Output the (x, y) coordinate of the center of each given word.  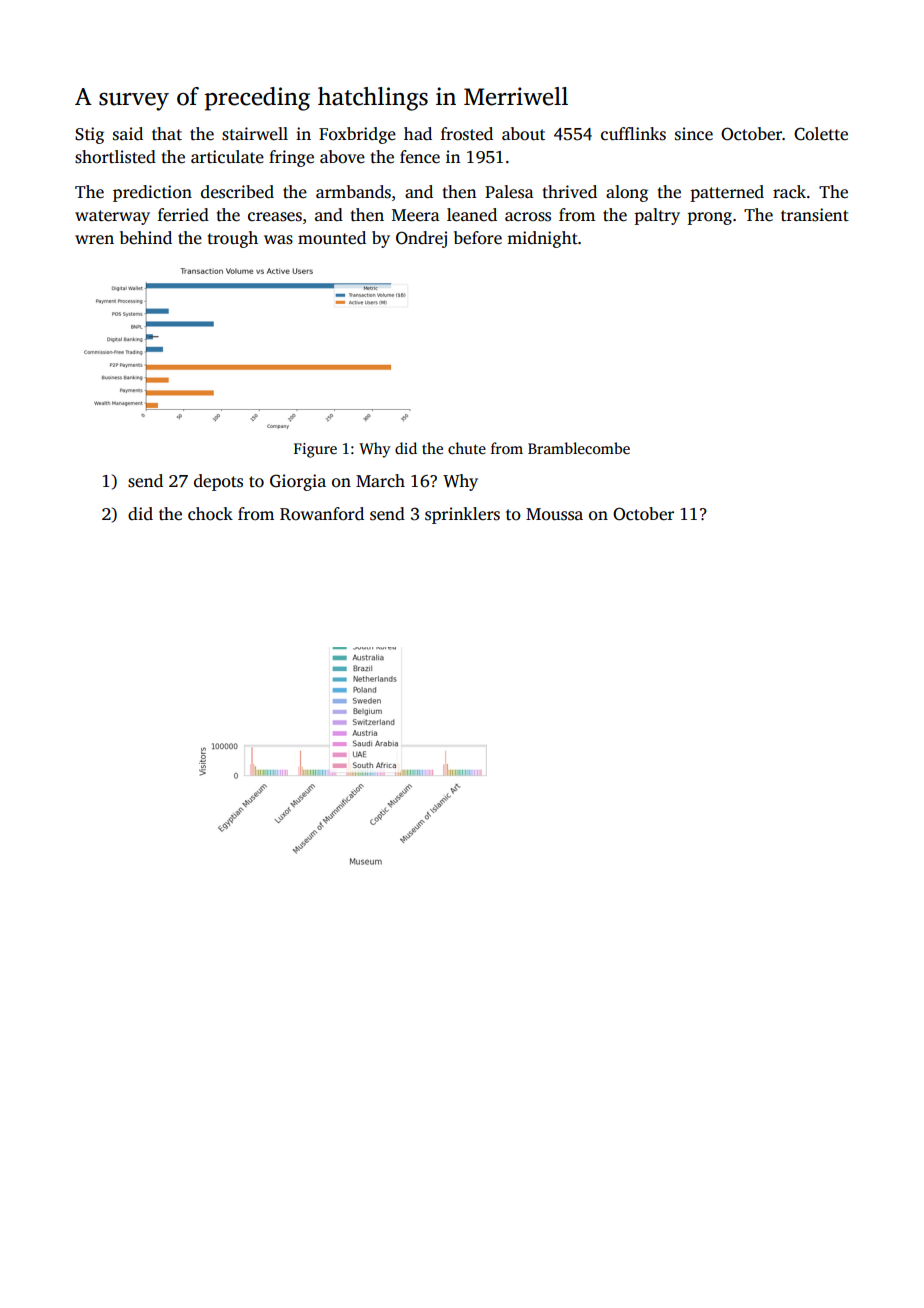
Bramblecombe (579, 448)
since (694, 134)
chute (467, 448)
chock (210, 514)
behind (146, 238)
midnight (542, 239)
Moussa (554, 514)
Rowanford (322, 514)
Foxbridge (357, 135)
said (128, 134)
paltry (657, 216)
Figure (315, 450)
